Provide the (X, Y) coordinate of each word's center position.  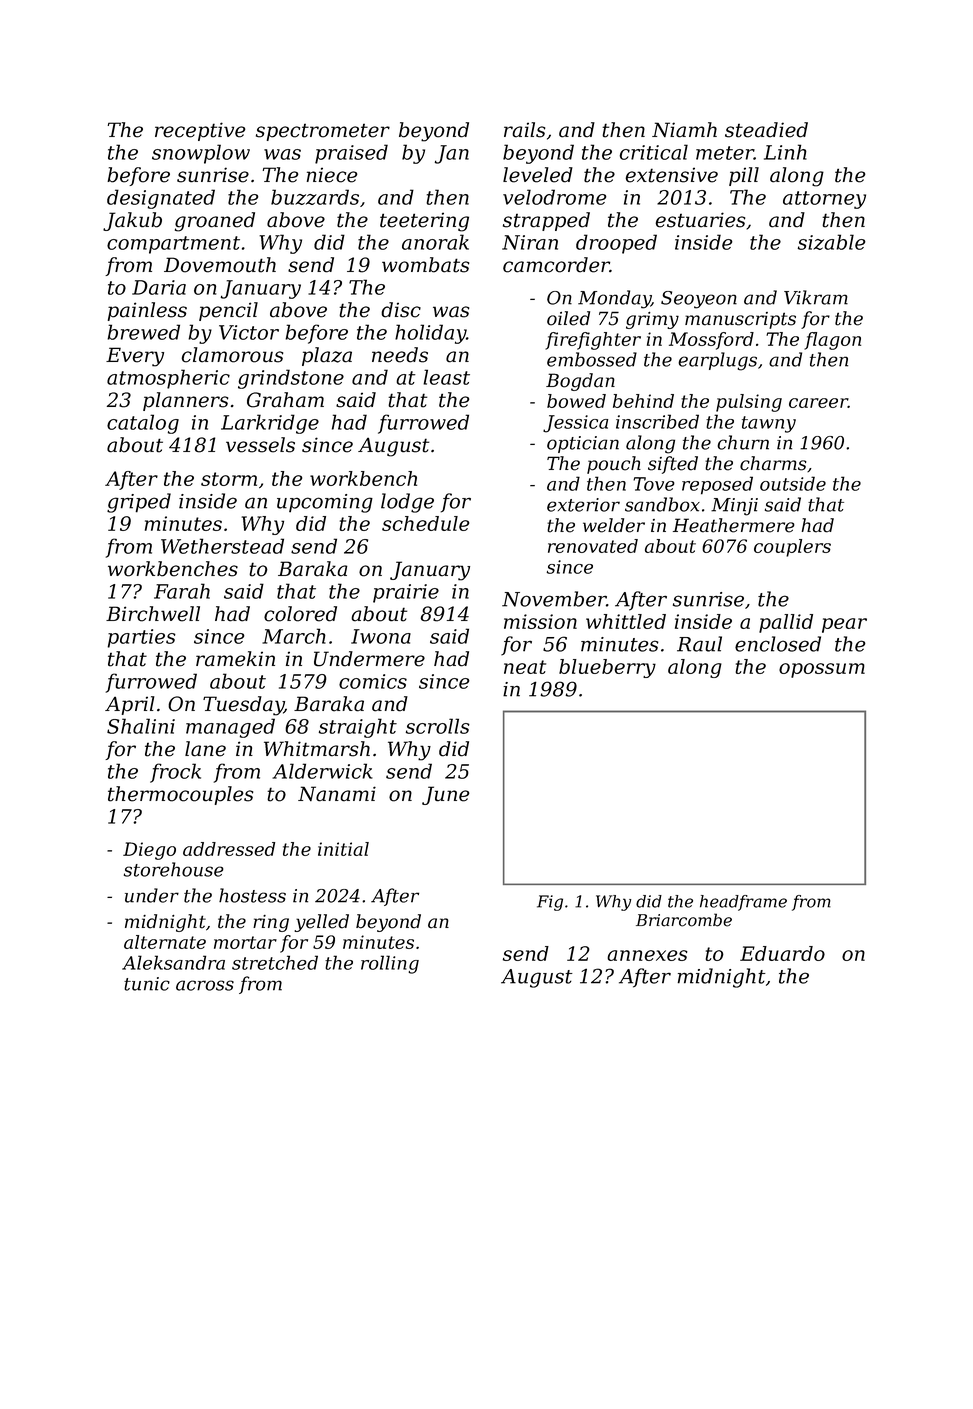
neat (525, 667)
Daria (159, 287)
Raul (699, 644)
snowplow (201, 154)
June (446, 795)
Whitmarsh (317, 749)
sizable (831, 242)
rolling (390, 964)
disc (401, 310)
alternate (165, 942)
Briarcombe (684, 920)
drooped (616, 244)
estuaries (700, 220)
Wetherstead (222, 546)
